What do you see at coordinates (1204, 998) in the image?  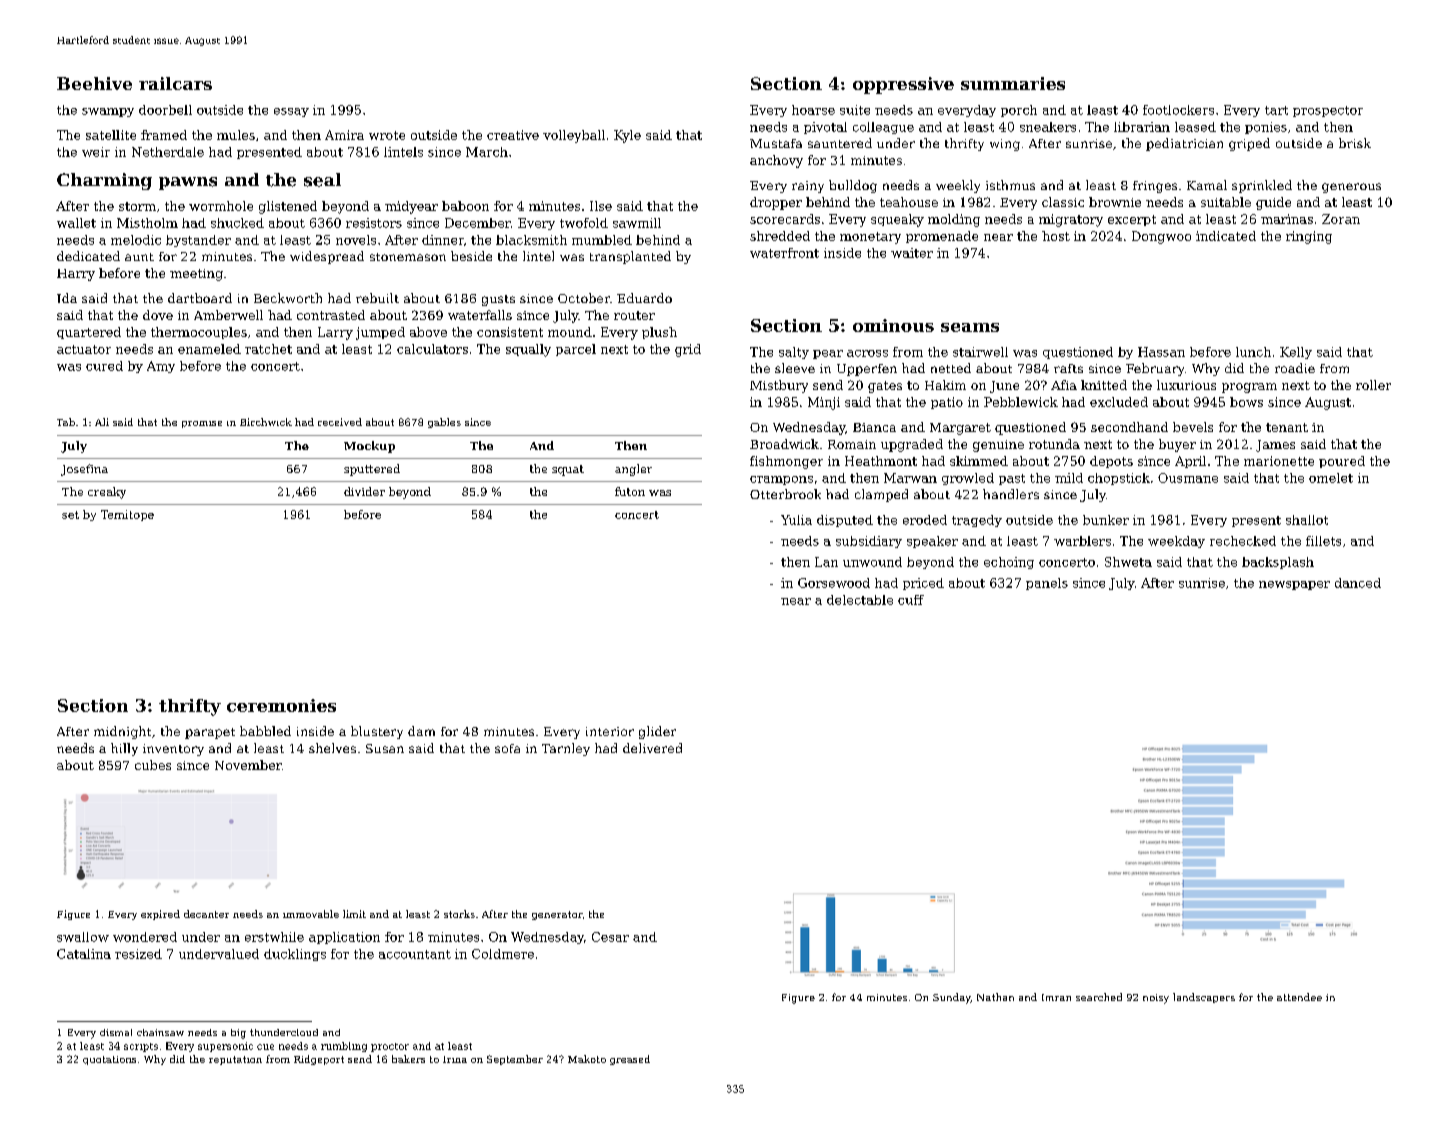 I see `landscapers` at bounding box center [1204, 998].
